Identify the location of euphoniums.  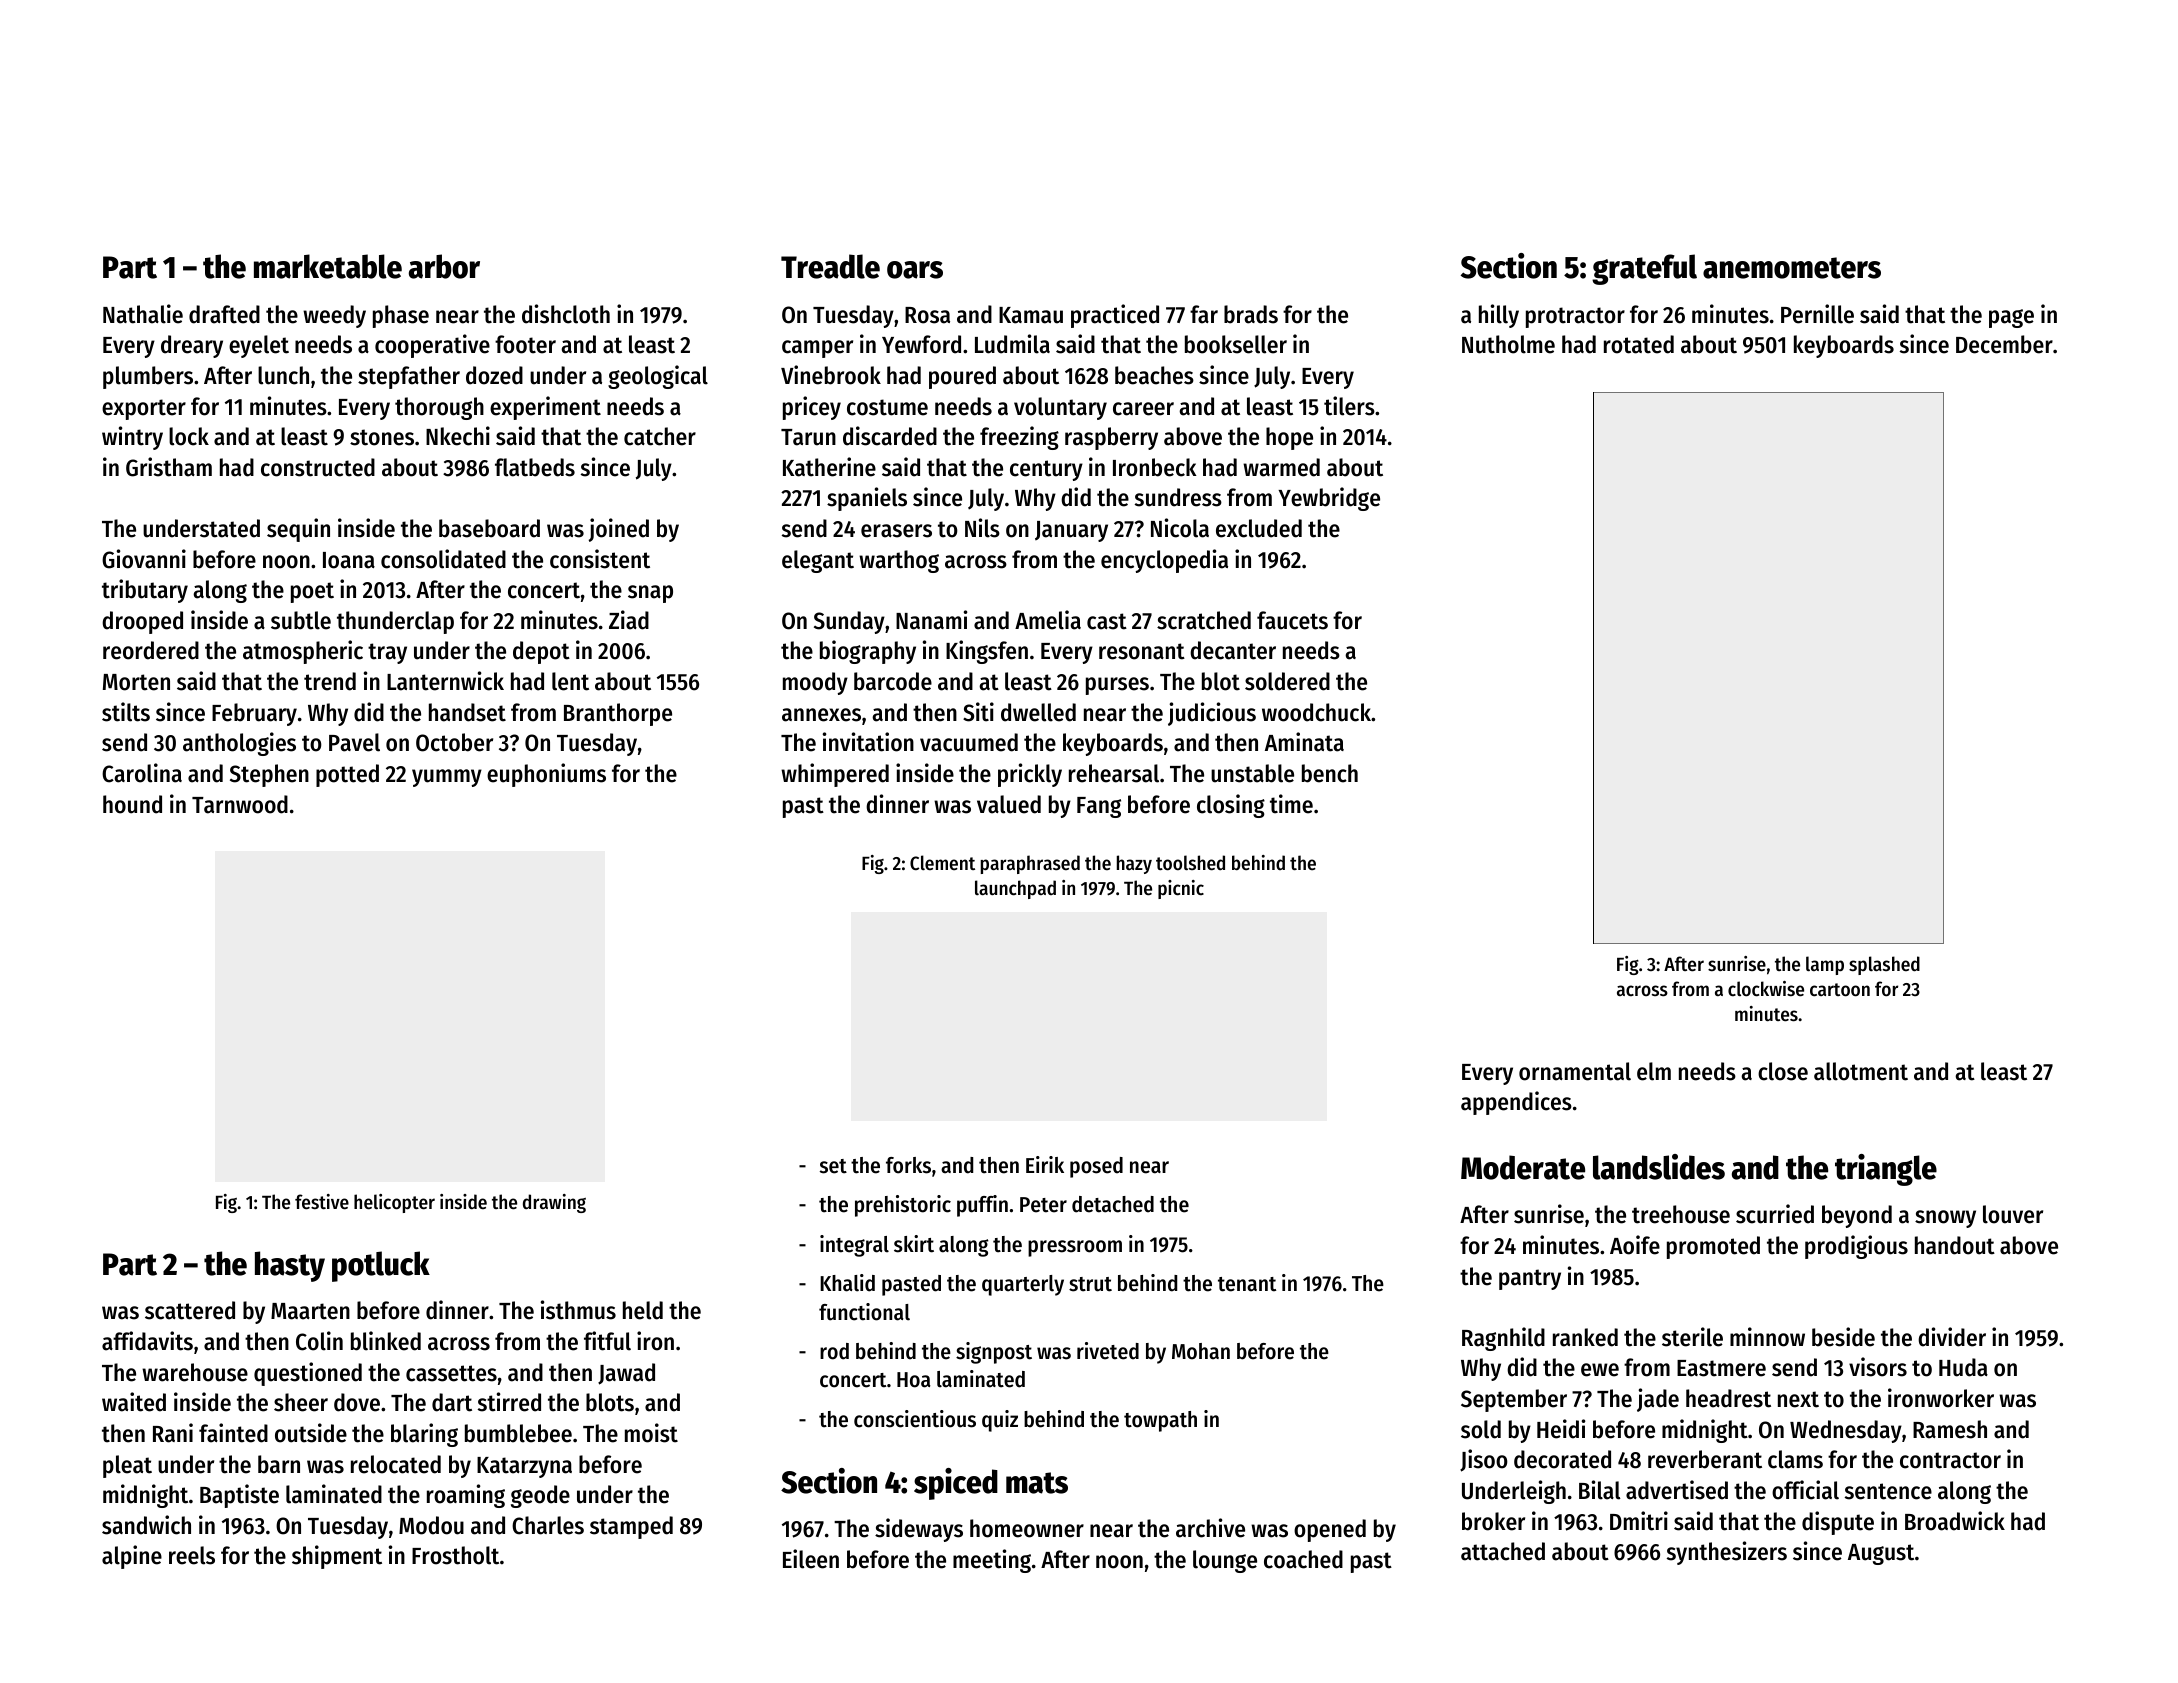
(546, 775).
